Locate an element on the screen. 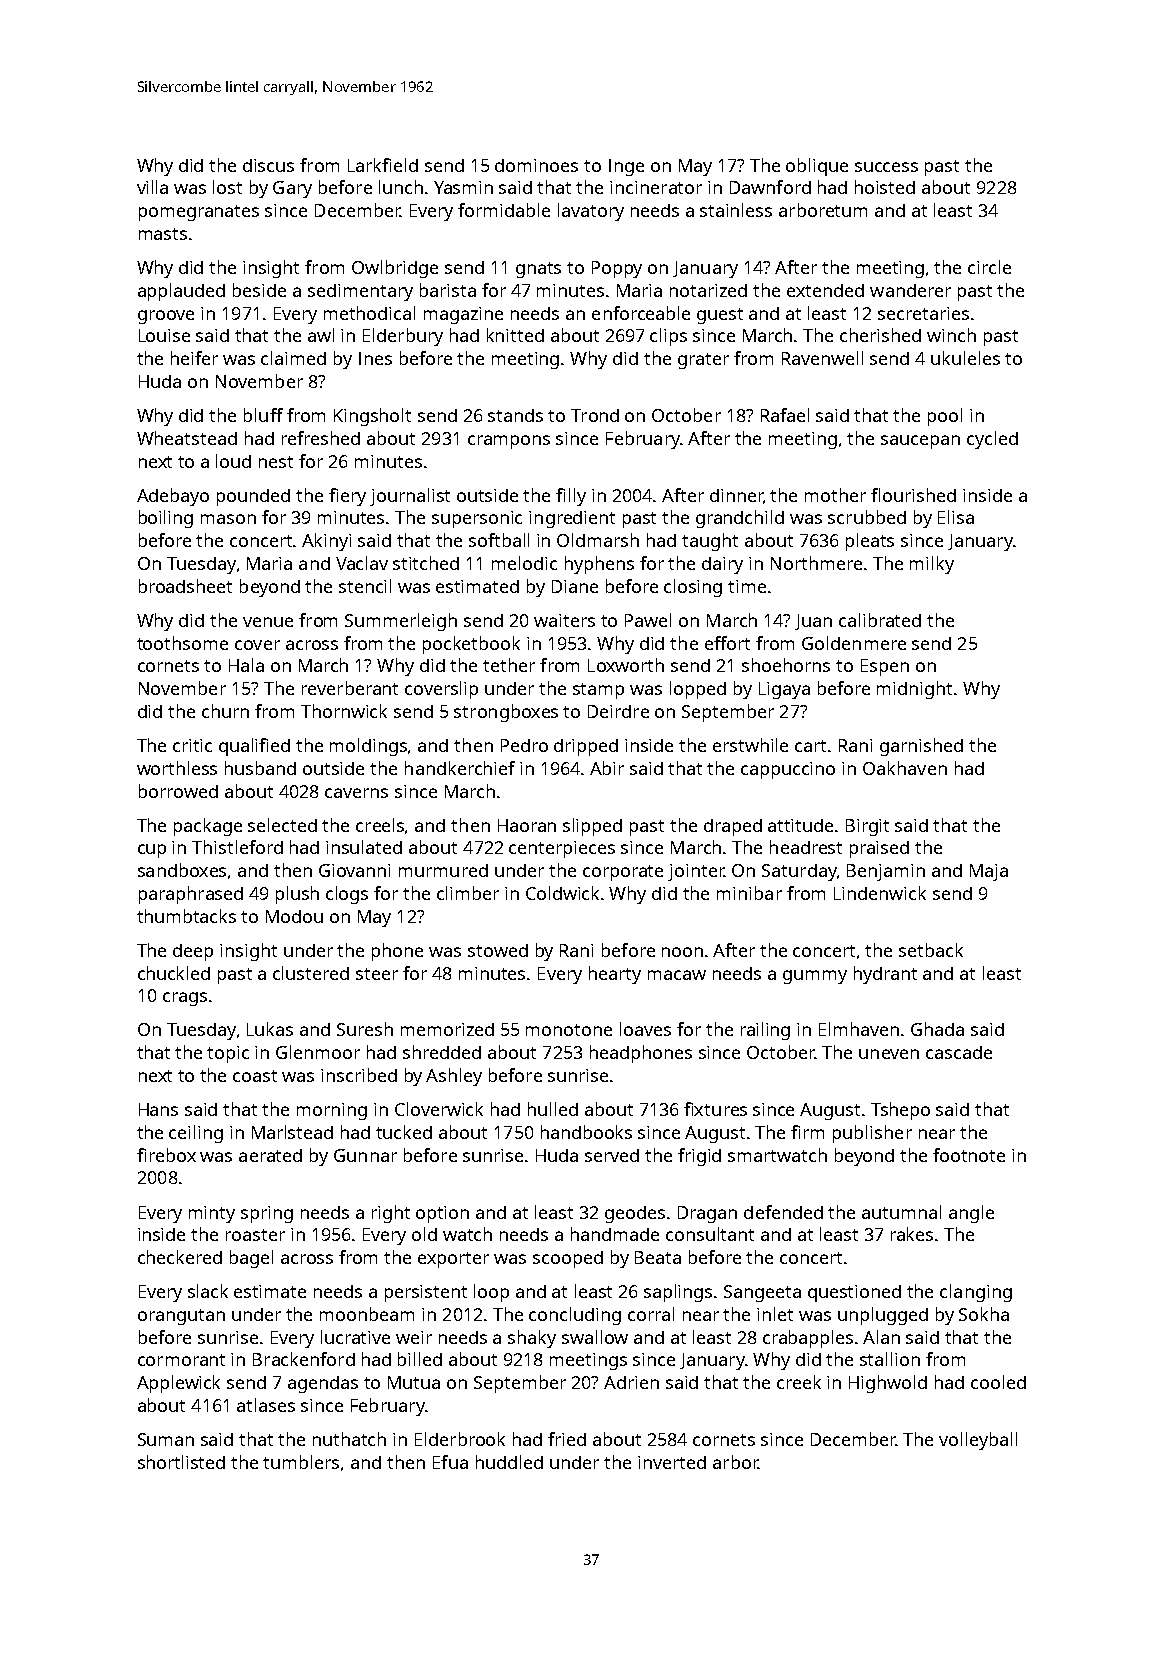  Ravenwell is located at coordinates (822, 358).
